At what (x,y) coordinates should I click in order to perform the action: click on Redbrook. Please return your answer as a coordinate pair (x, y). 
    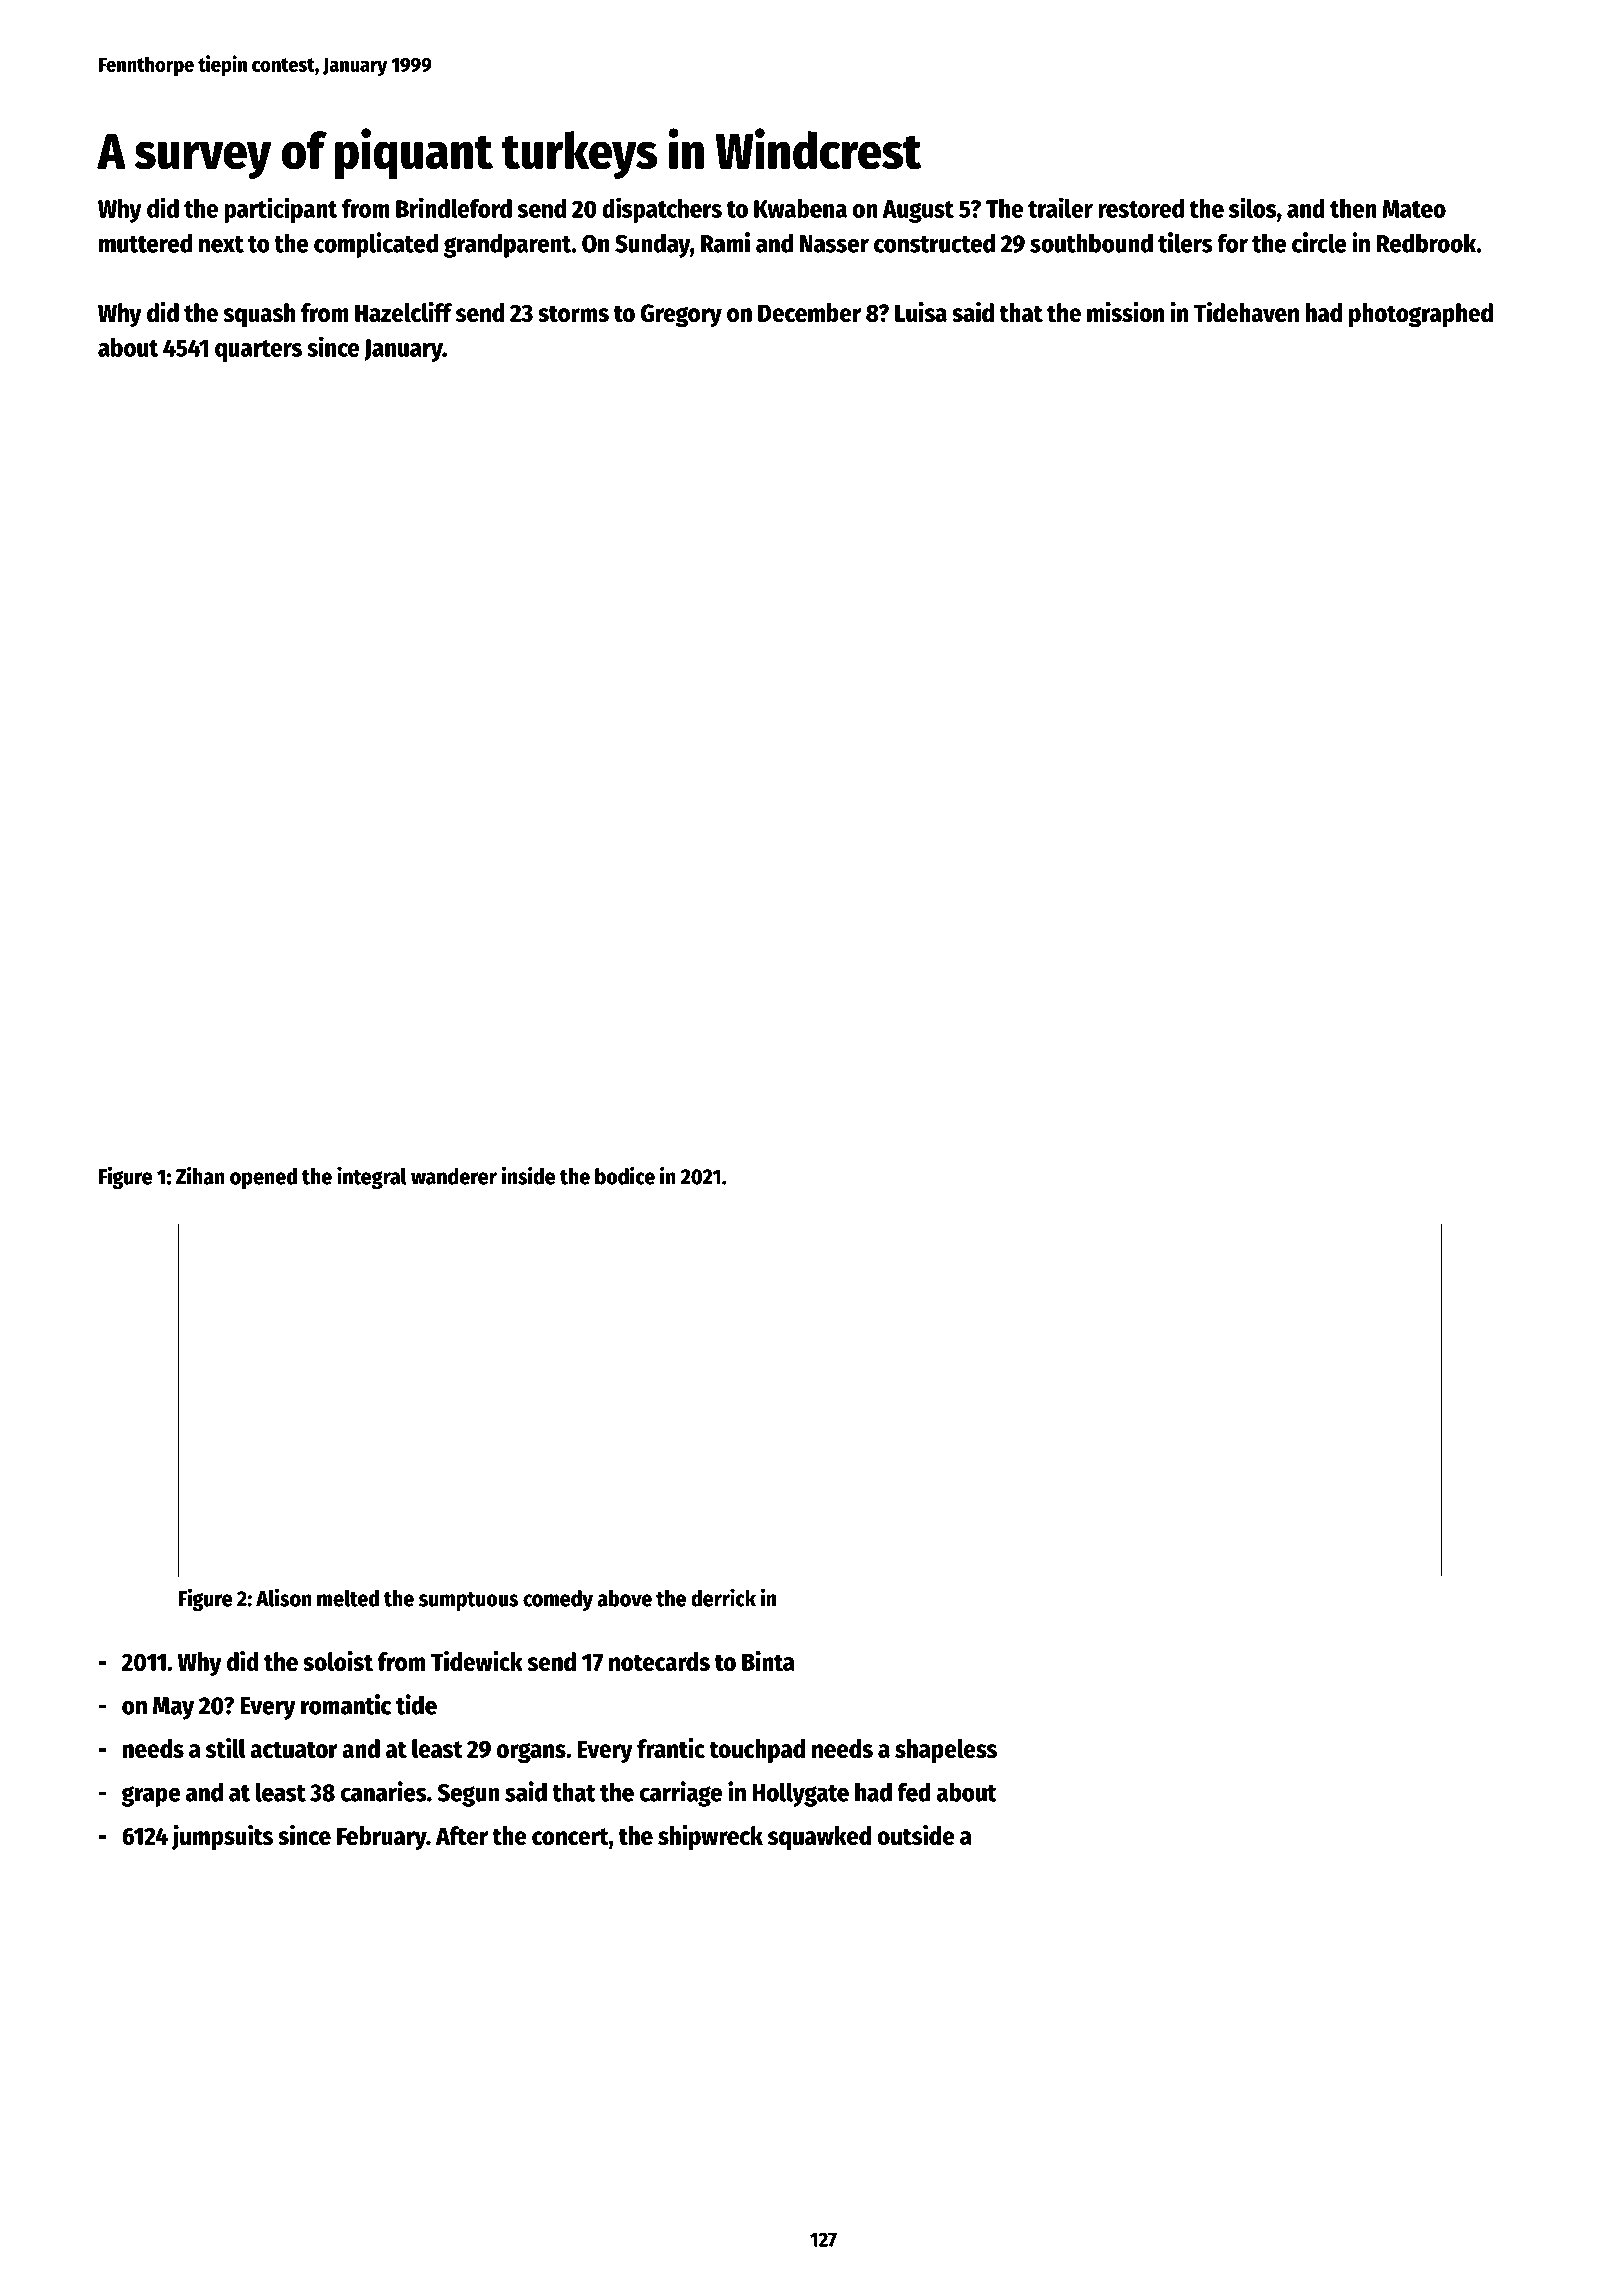
    Looking at the image, I should click on (1426, 243).
